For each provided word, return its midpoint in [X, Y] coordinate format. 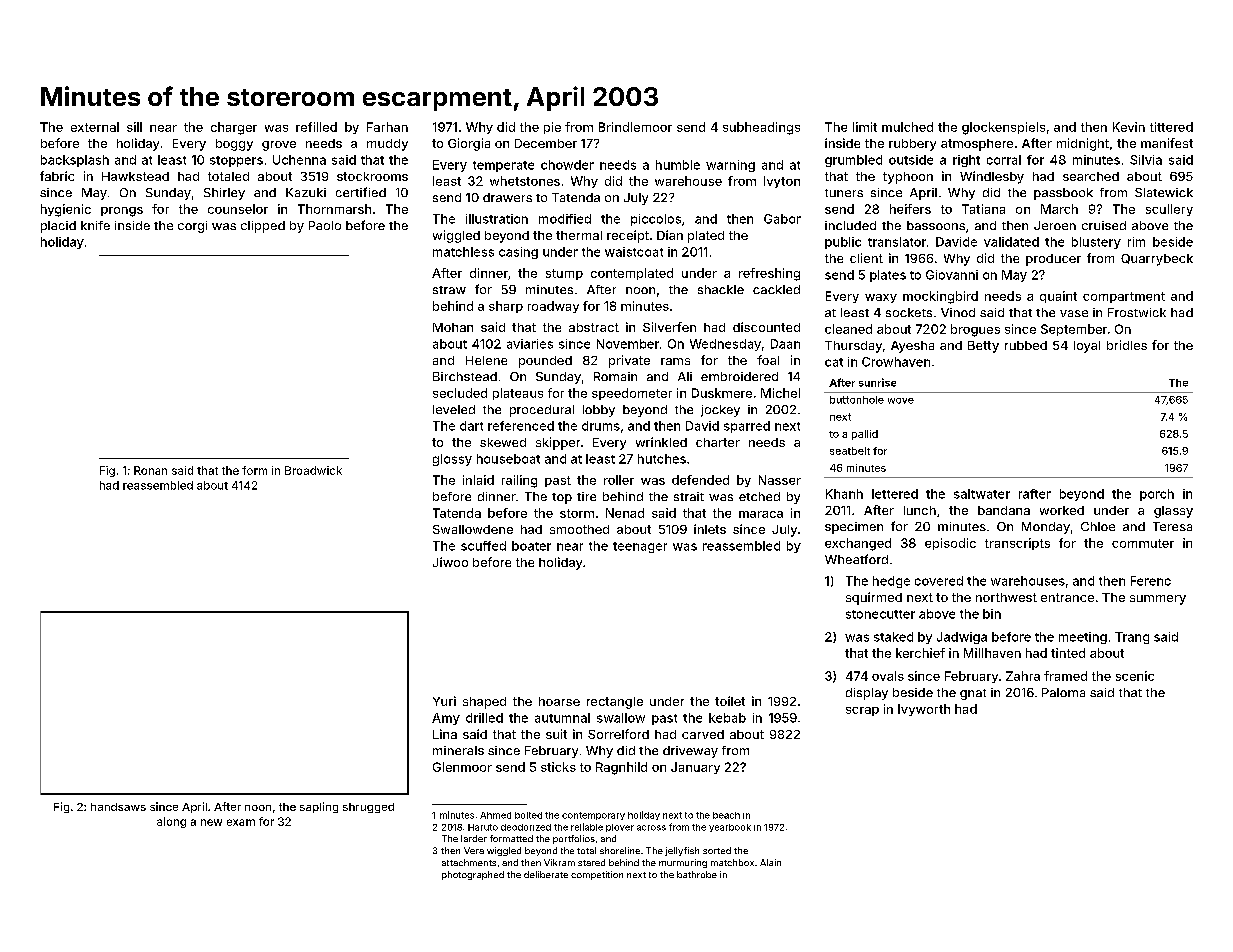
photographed [473, 875]
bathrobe [697, 874]
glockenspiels [1003, 128]
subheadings [761, 128]
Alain [770, 862]
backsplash [75, 161]
